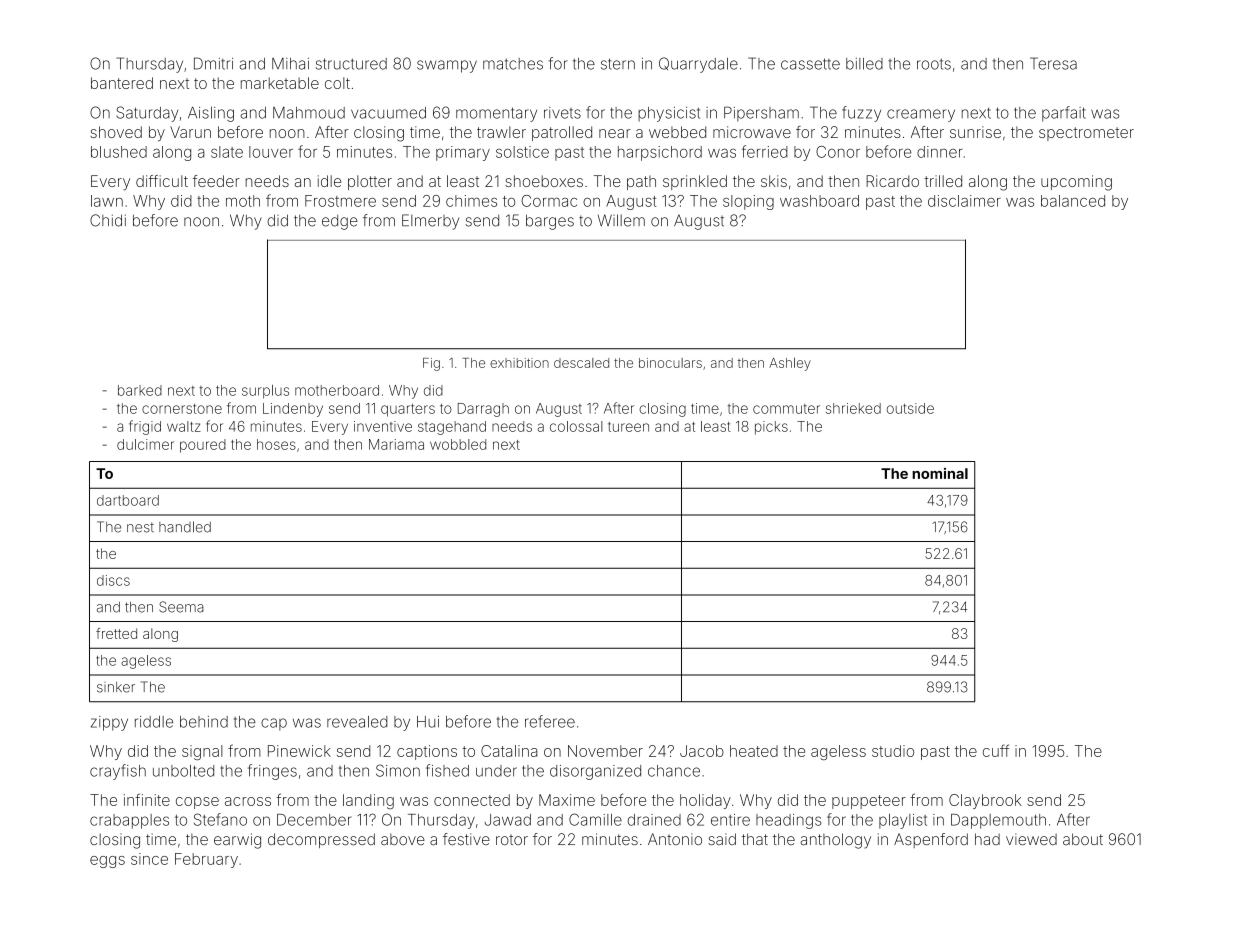 This document has height=952, width=1233. Describe the element at coordinates (280, 83) in the document. I see `marketable` at that location.
